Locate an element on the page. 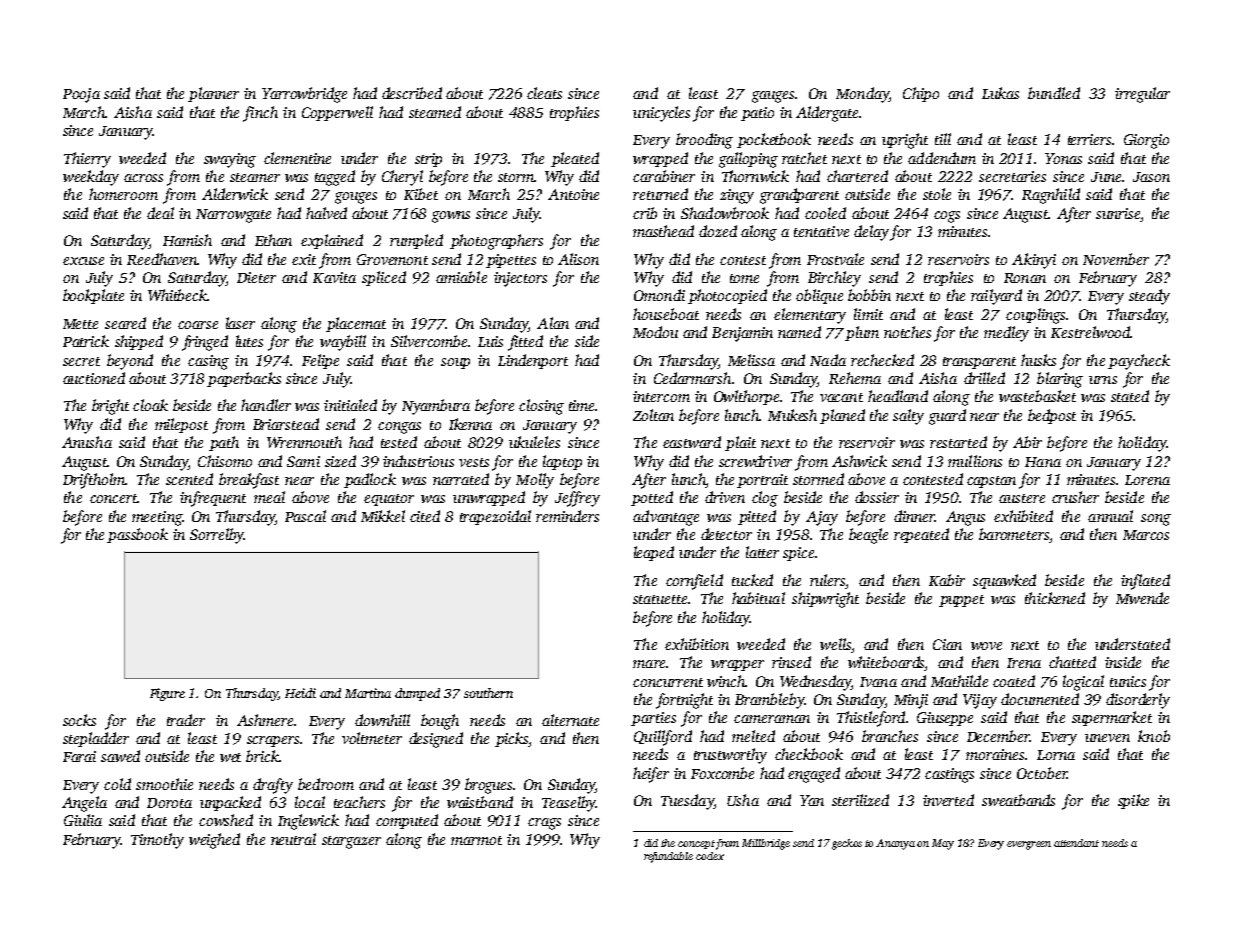 The width and height of the image is (1233, 952). sunrise is located at coordinates (1118, 213).
